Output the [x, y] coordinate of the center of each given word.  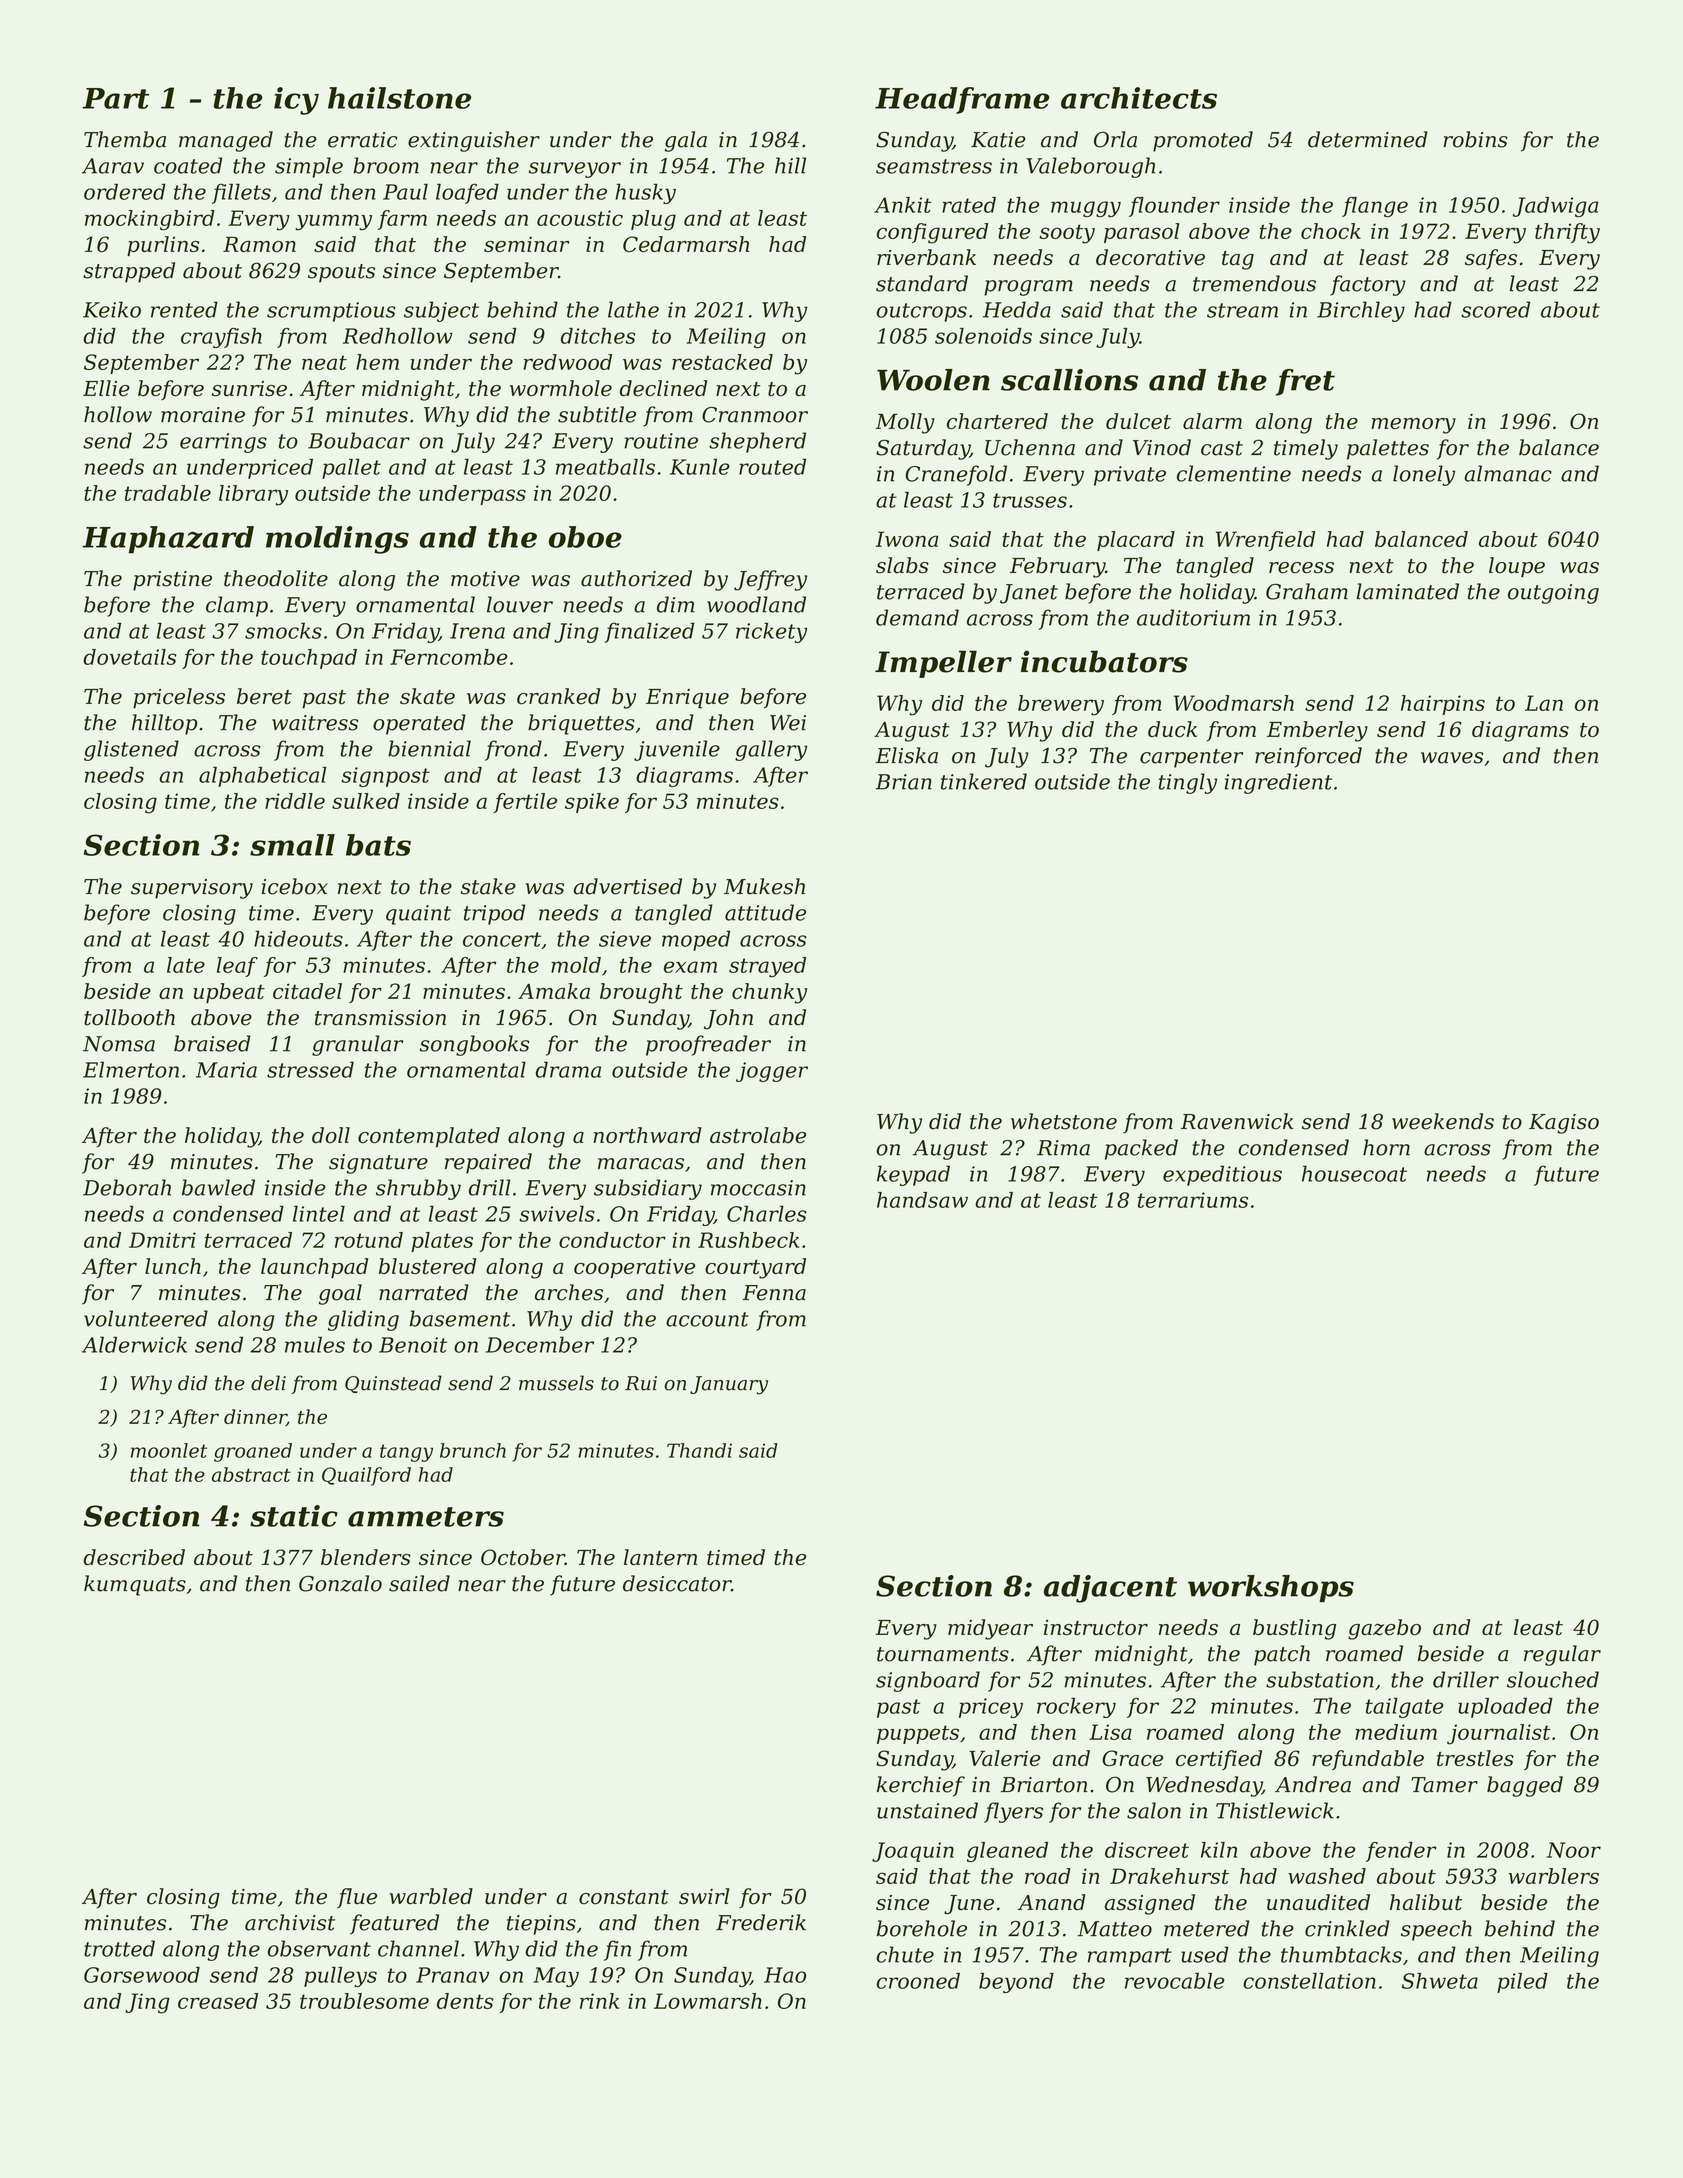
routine [661, 441]
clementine [1234, 473]
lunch [173, 1266]
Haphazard [168, 540]
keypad [913, 1175]
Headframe [962, 100]
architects [1139, 98]
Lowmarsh [708, 2001]
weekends [1443, 1121]
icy [296, 101]
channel [418, 1948]
